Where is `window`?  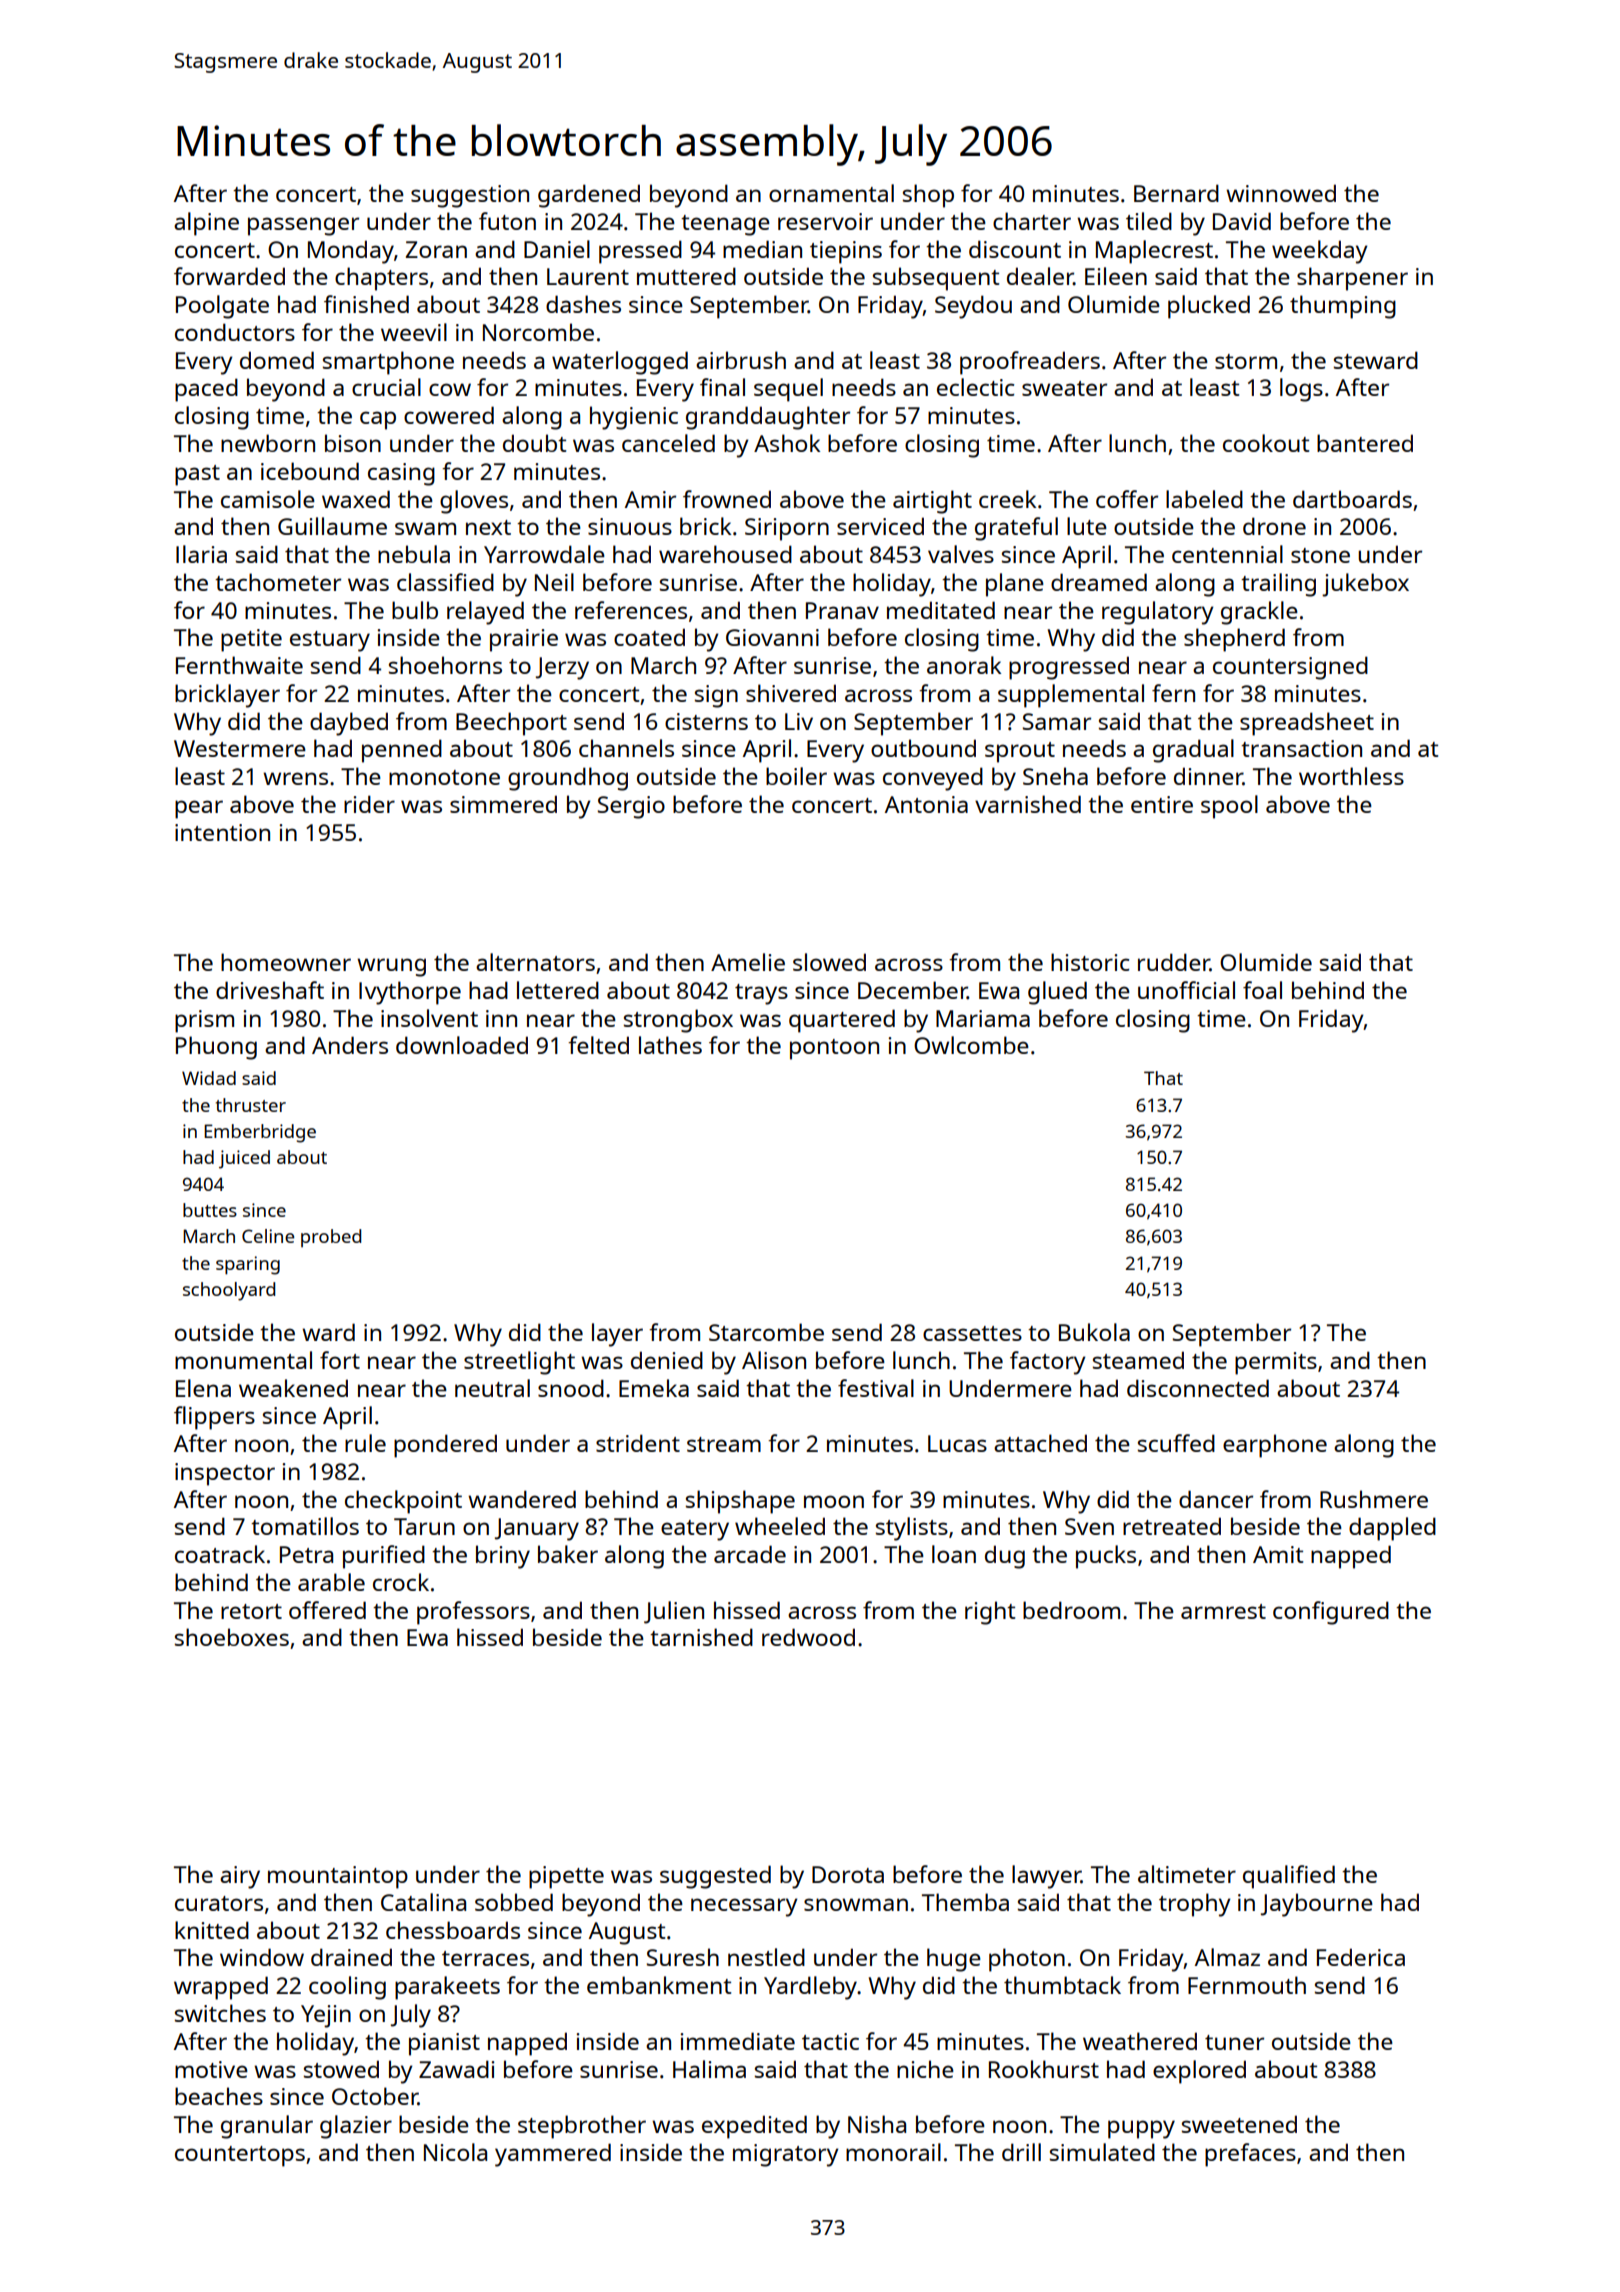
window is located at coordinates (262, 1957).
